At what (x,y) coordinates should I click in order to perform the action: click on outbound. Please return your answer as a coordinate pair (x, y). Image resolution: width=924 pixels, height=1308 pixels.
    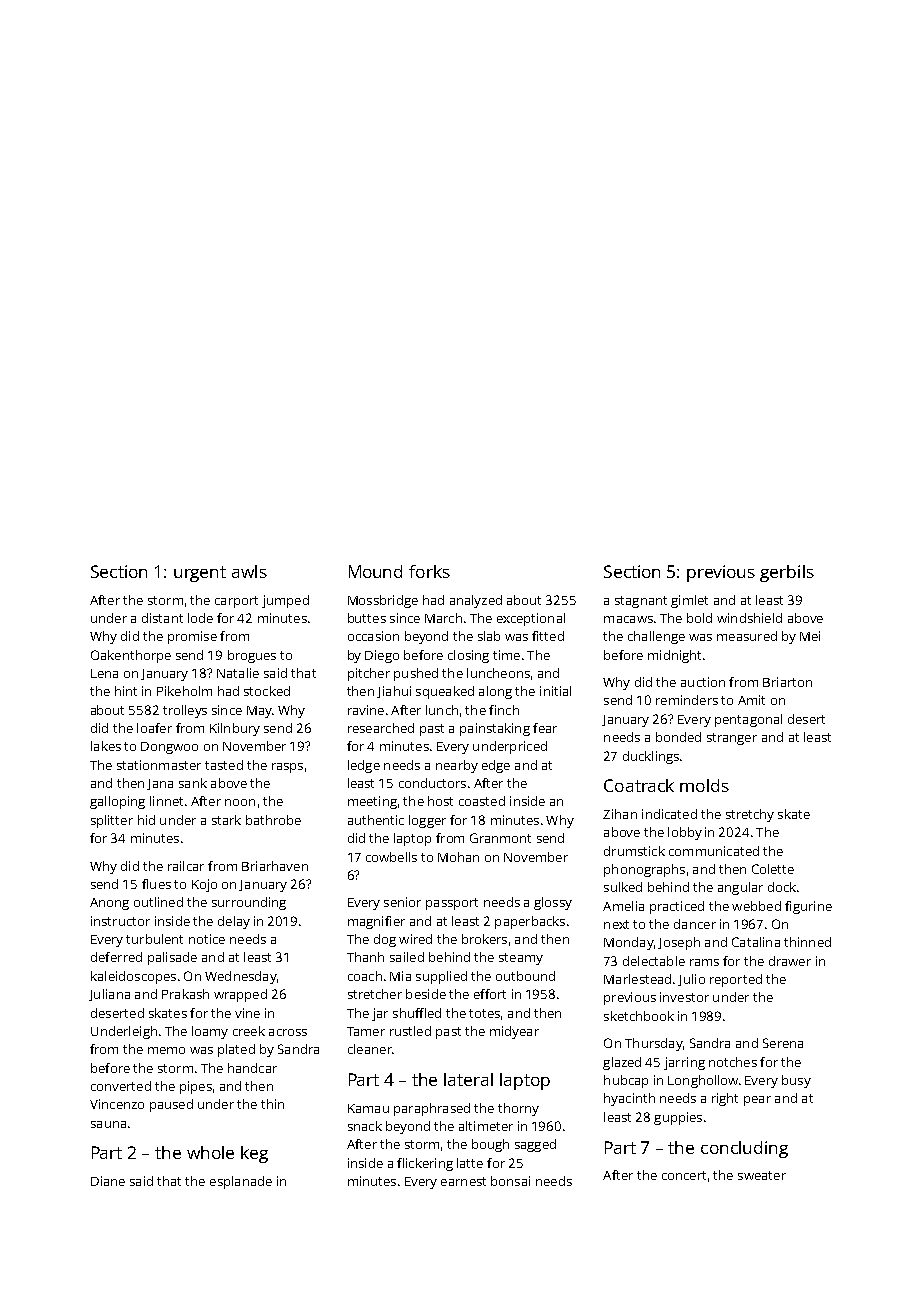
    Looking at the image, I should click on (525, 976).
